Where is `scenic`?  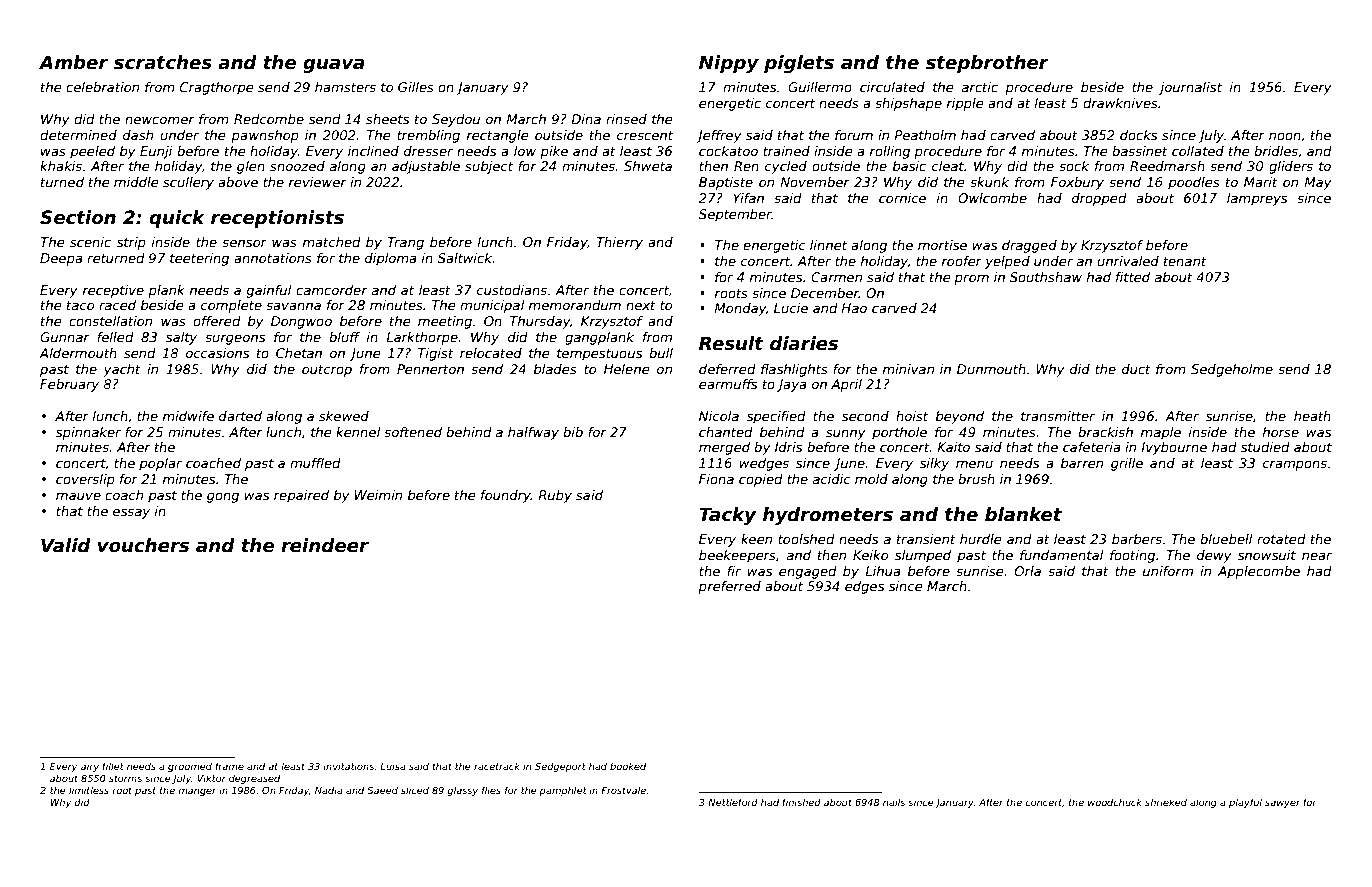 scenic is located at coordinates (90, 242).
